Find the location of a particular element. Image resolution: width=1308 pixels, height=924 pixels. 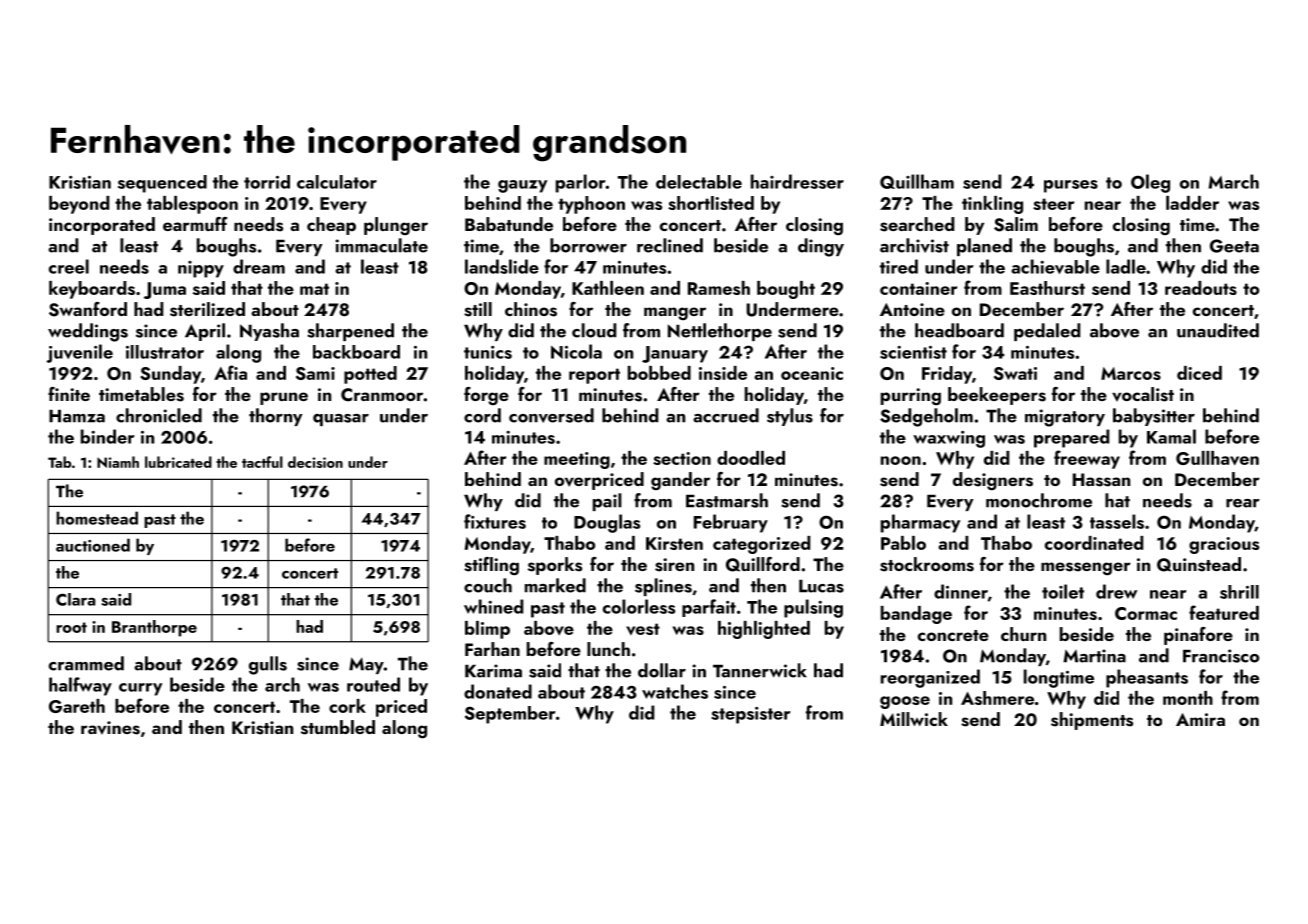

churn is located at coordinates (1023, 634).
